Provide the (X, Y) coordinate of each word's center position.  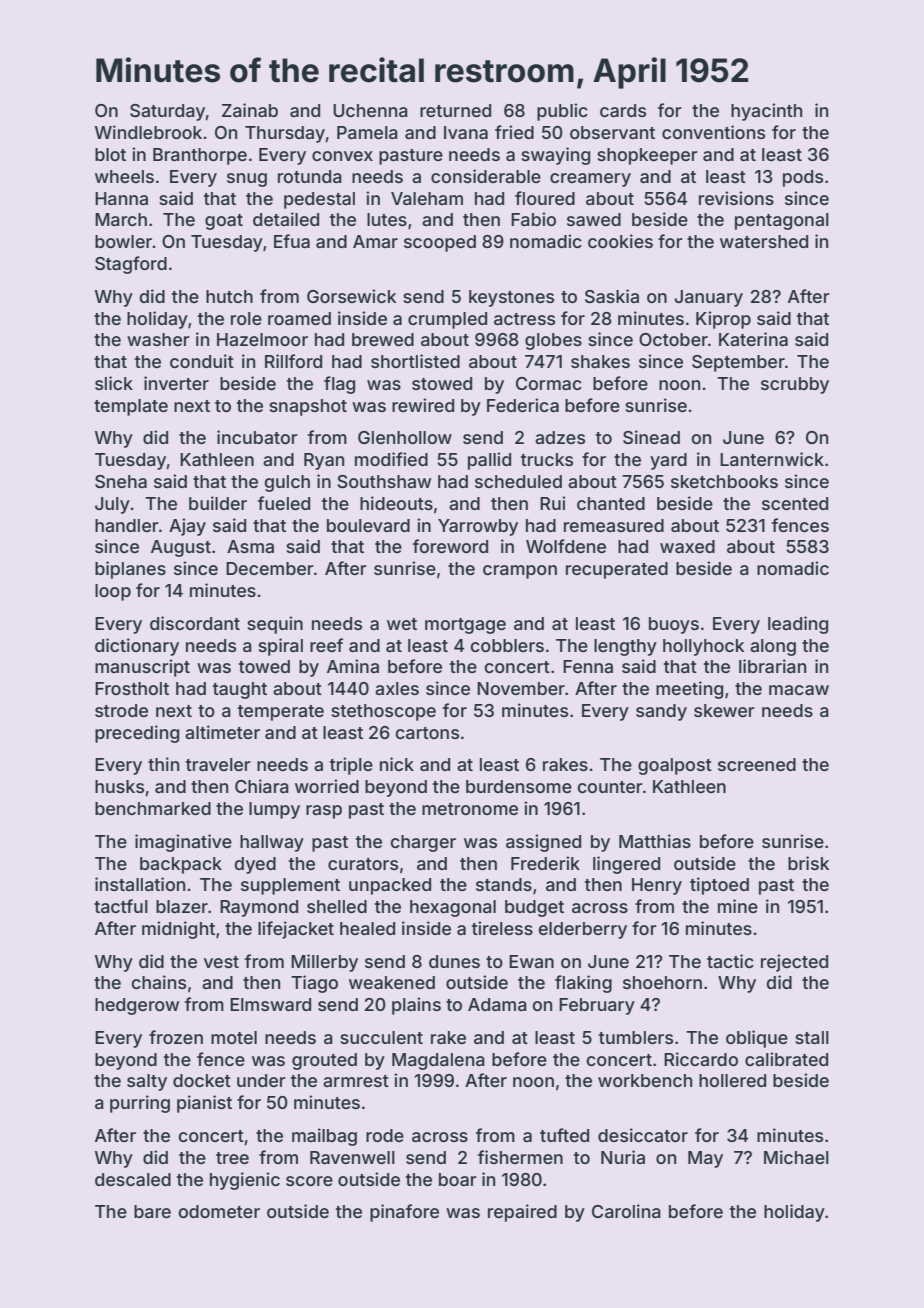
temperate (281, 713)
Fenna (588, 666)
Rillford (293, 361)
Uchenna (370, 110)
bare (152, 1211)
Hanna (121, 198)
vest (221, 962)
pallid (489, 461)
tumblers (636, 1037)
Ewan (531, 961)
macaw (799, 690)
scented (795, 503)
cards (623, 110)
